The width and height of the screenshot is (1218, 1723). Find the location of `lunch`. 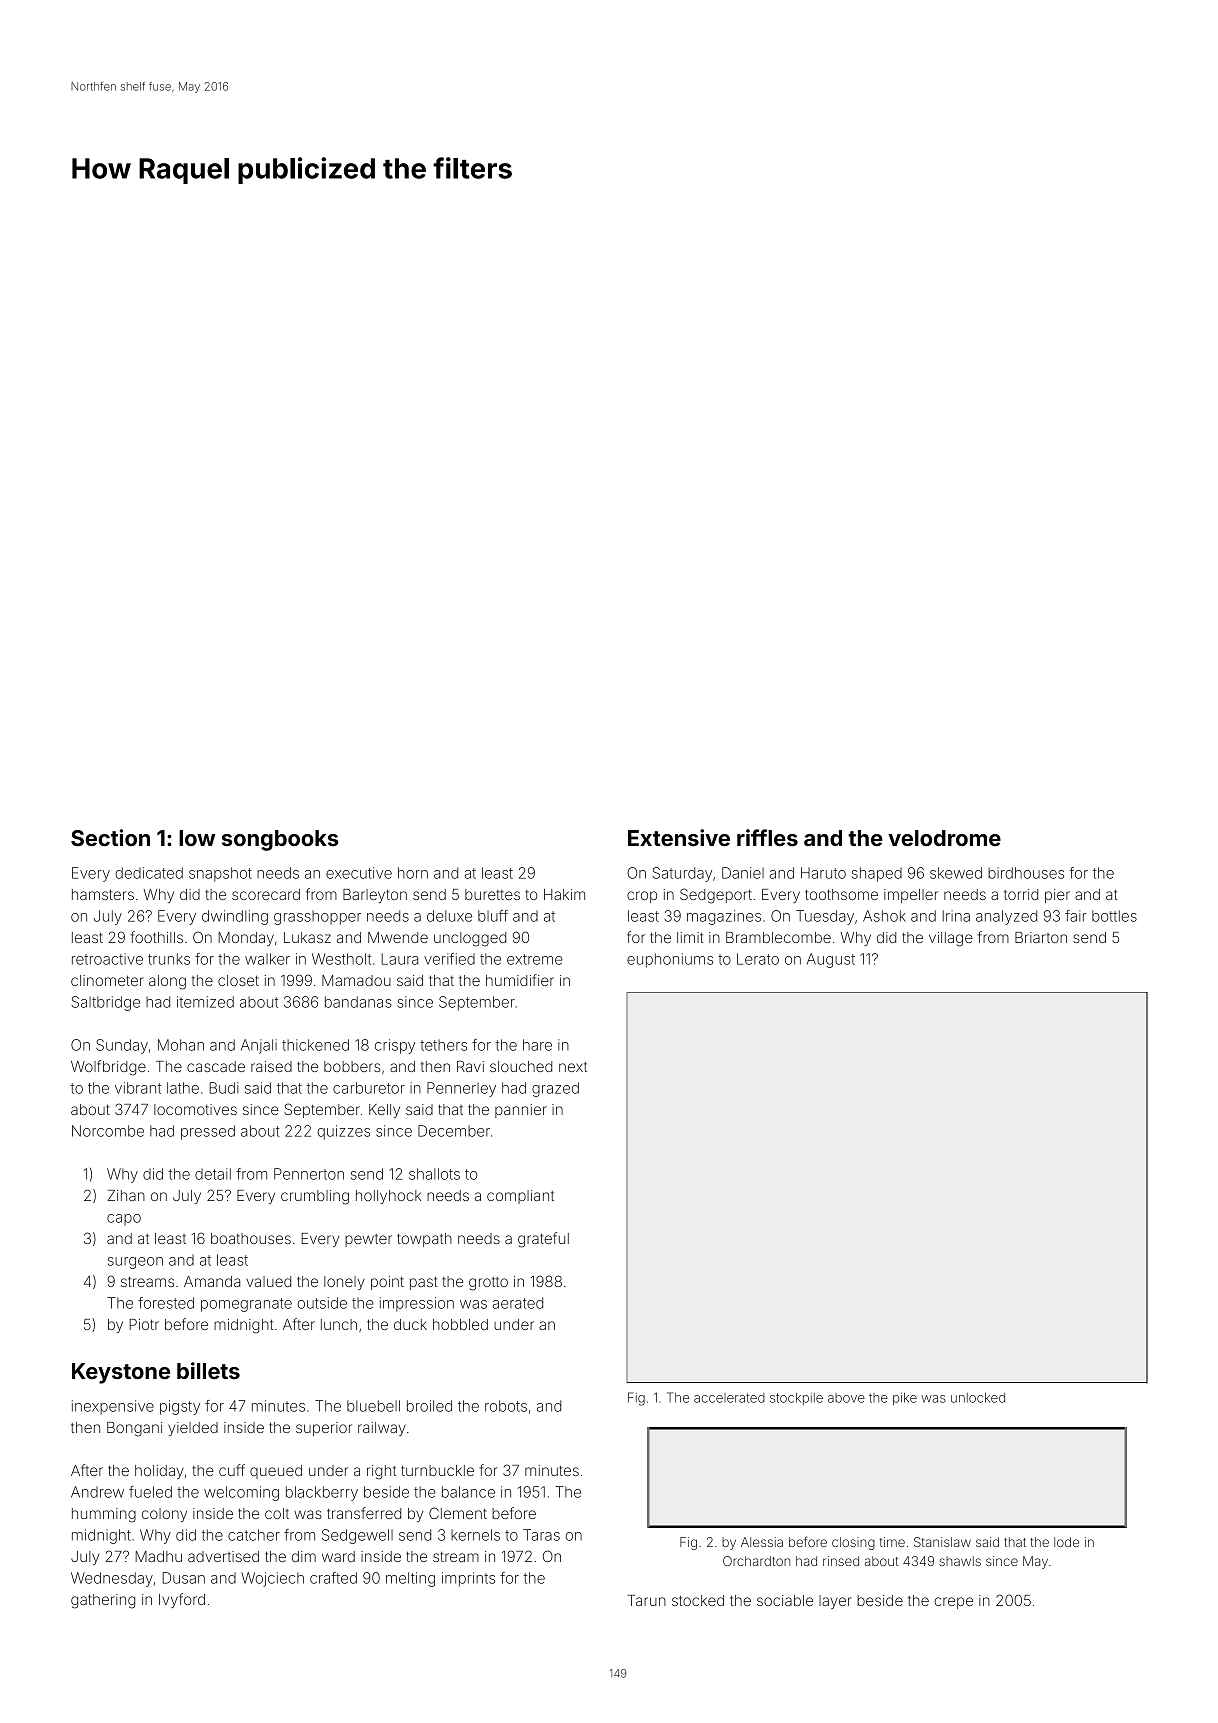

lunch is located at coordinates (339, 1324).
